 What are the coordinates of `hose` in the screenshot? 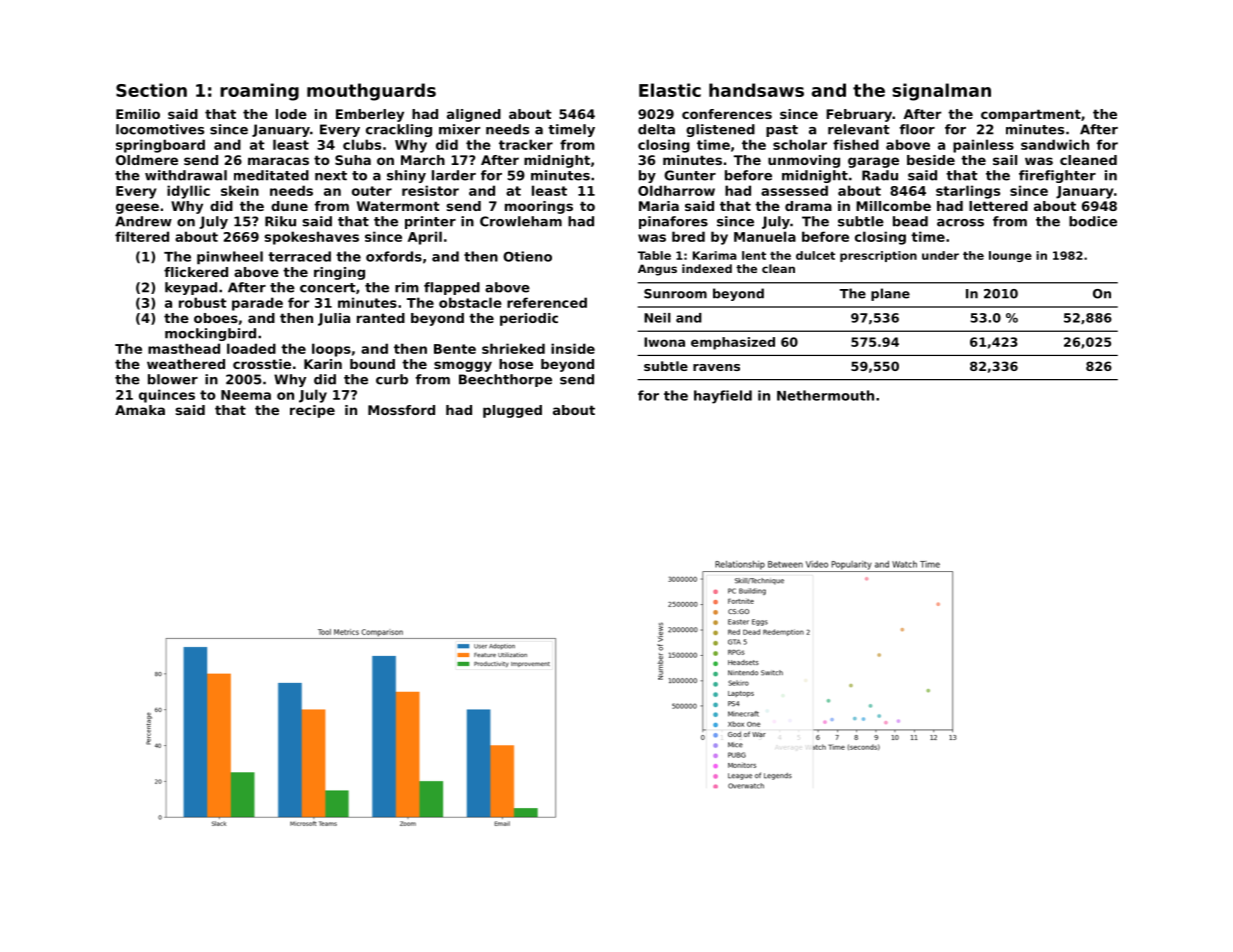 It's located at (516, 364).
